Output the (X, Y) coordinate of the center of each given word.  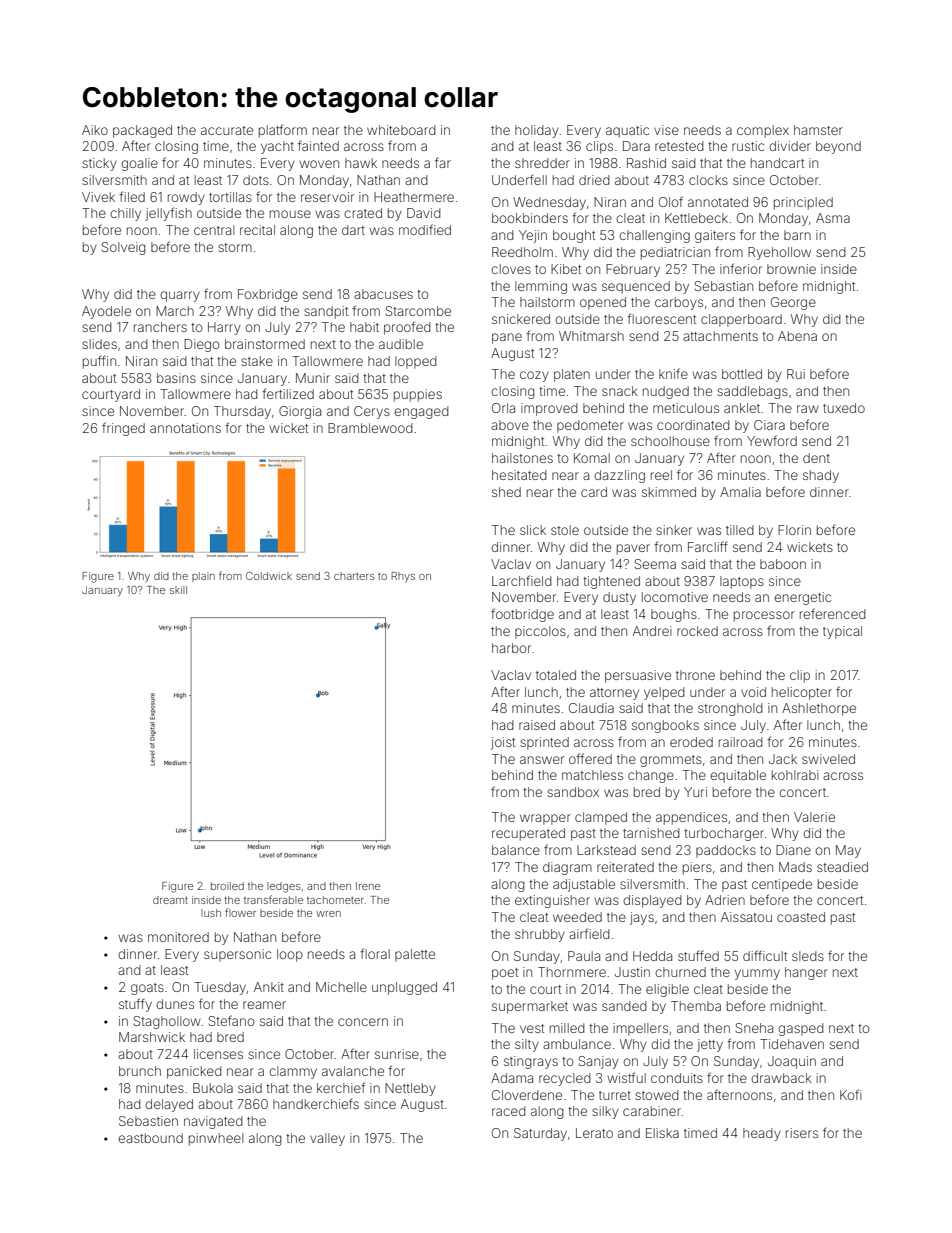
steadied (842, 867)
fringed (123, 429)
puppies (418, 395)
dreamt (170, 900)
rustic (748, 146)
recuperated (528, 834)
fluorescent (661, 318)
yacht (277, 147)
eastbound (150, 1138)
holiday (537, 131)
